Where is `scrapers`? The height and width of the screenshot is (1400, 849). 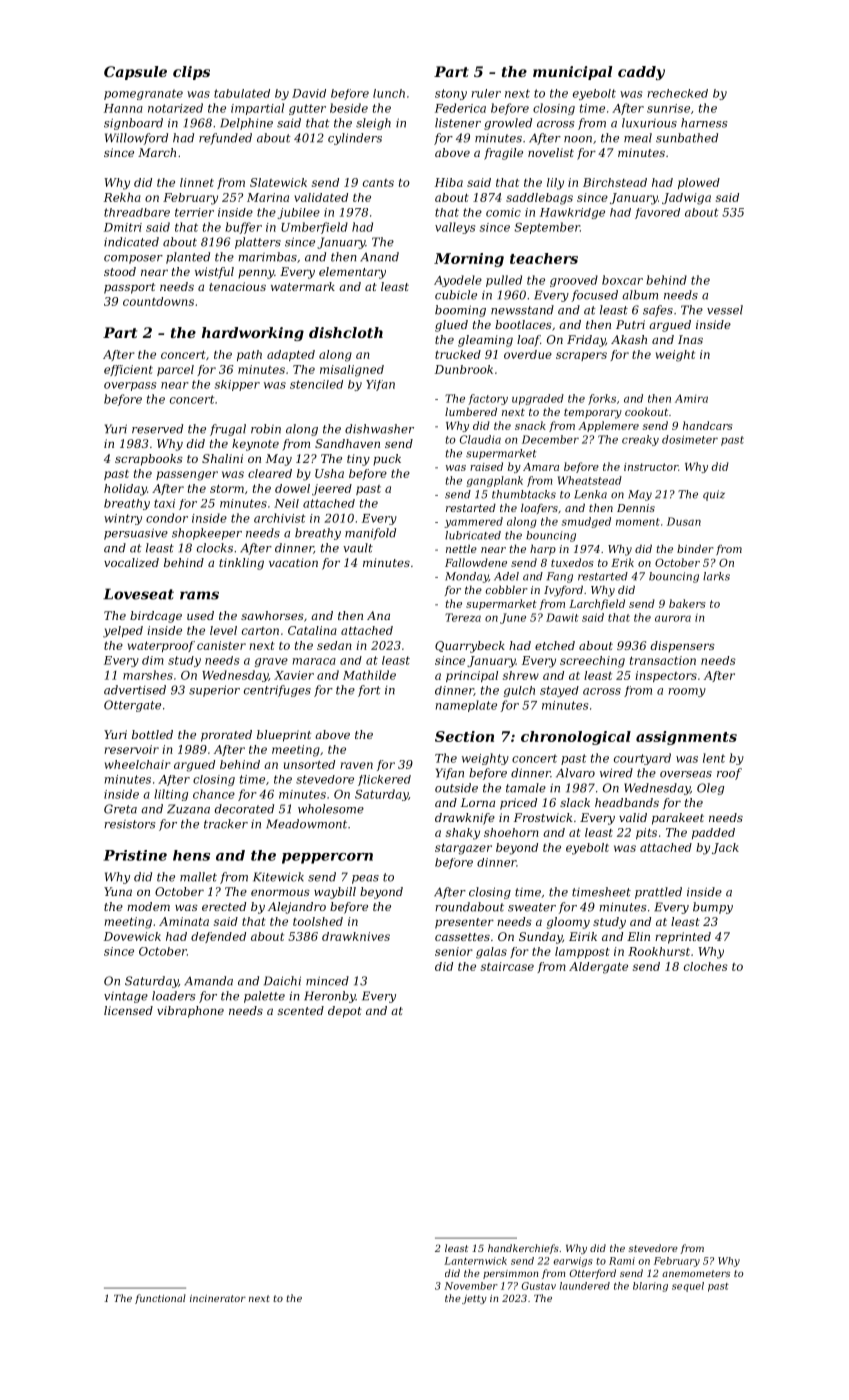 scrapers is located at coordinates (581, 356).
